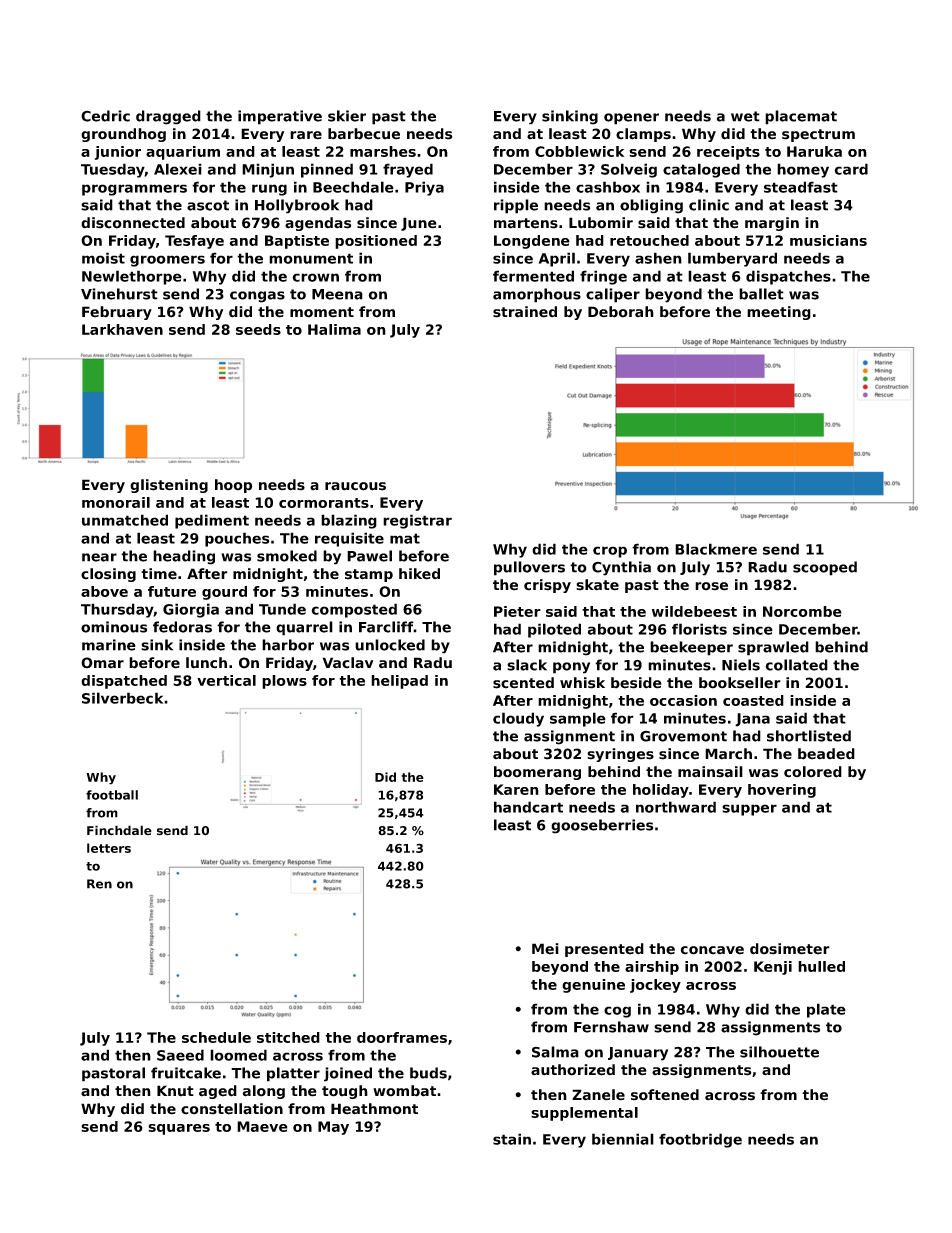 This document has width=952, height=1233. What do you see at coordinates (322, 312) in the document?
I see `moment` at bounding box center [322, 312].
